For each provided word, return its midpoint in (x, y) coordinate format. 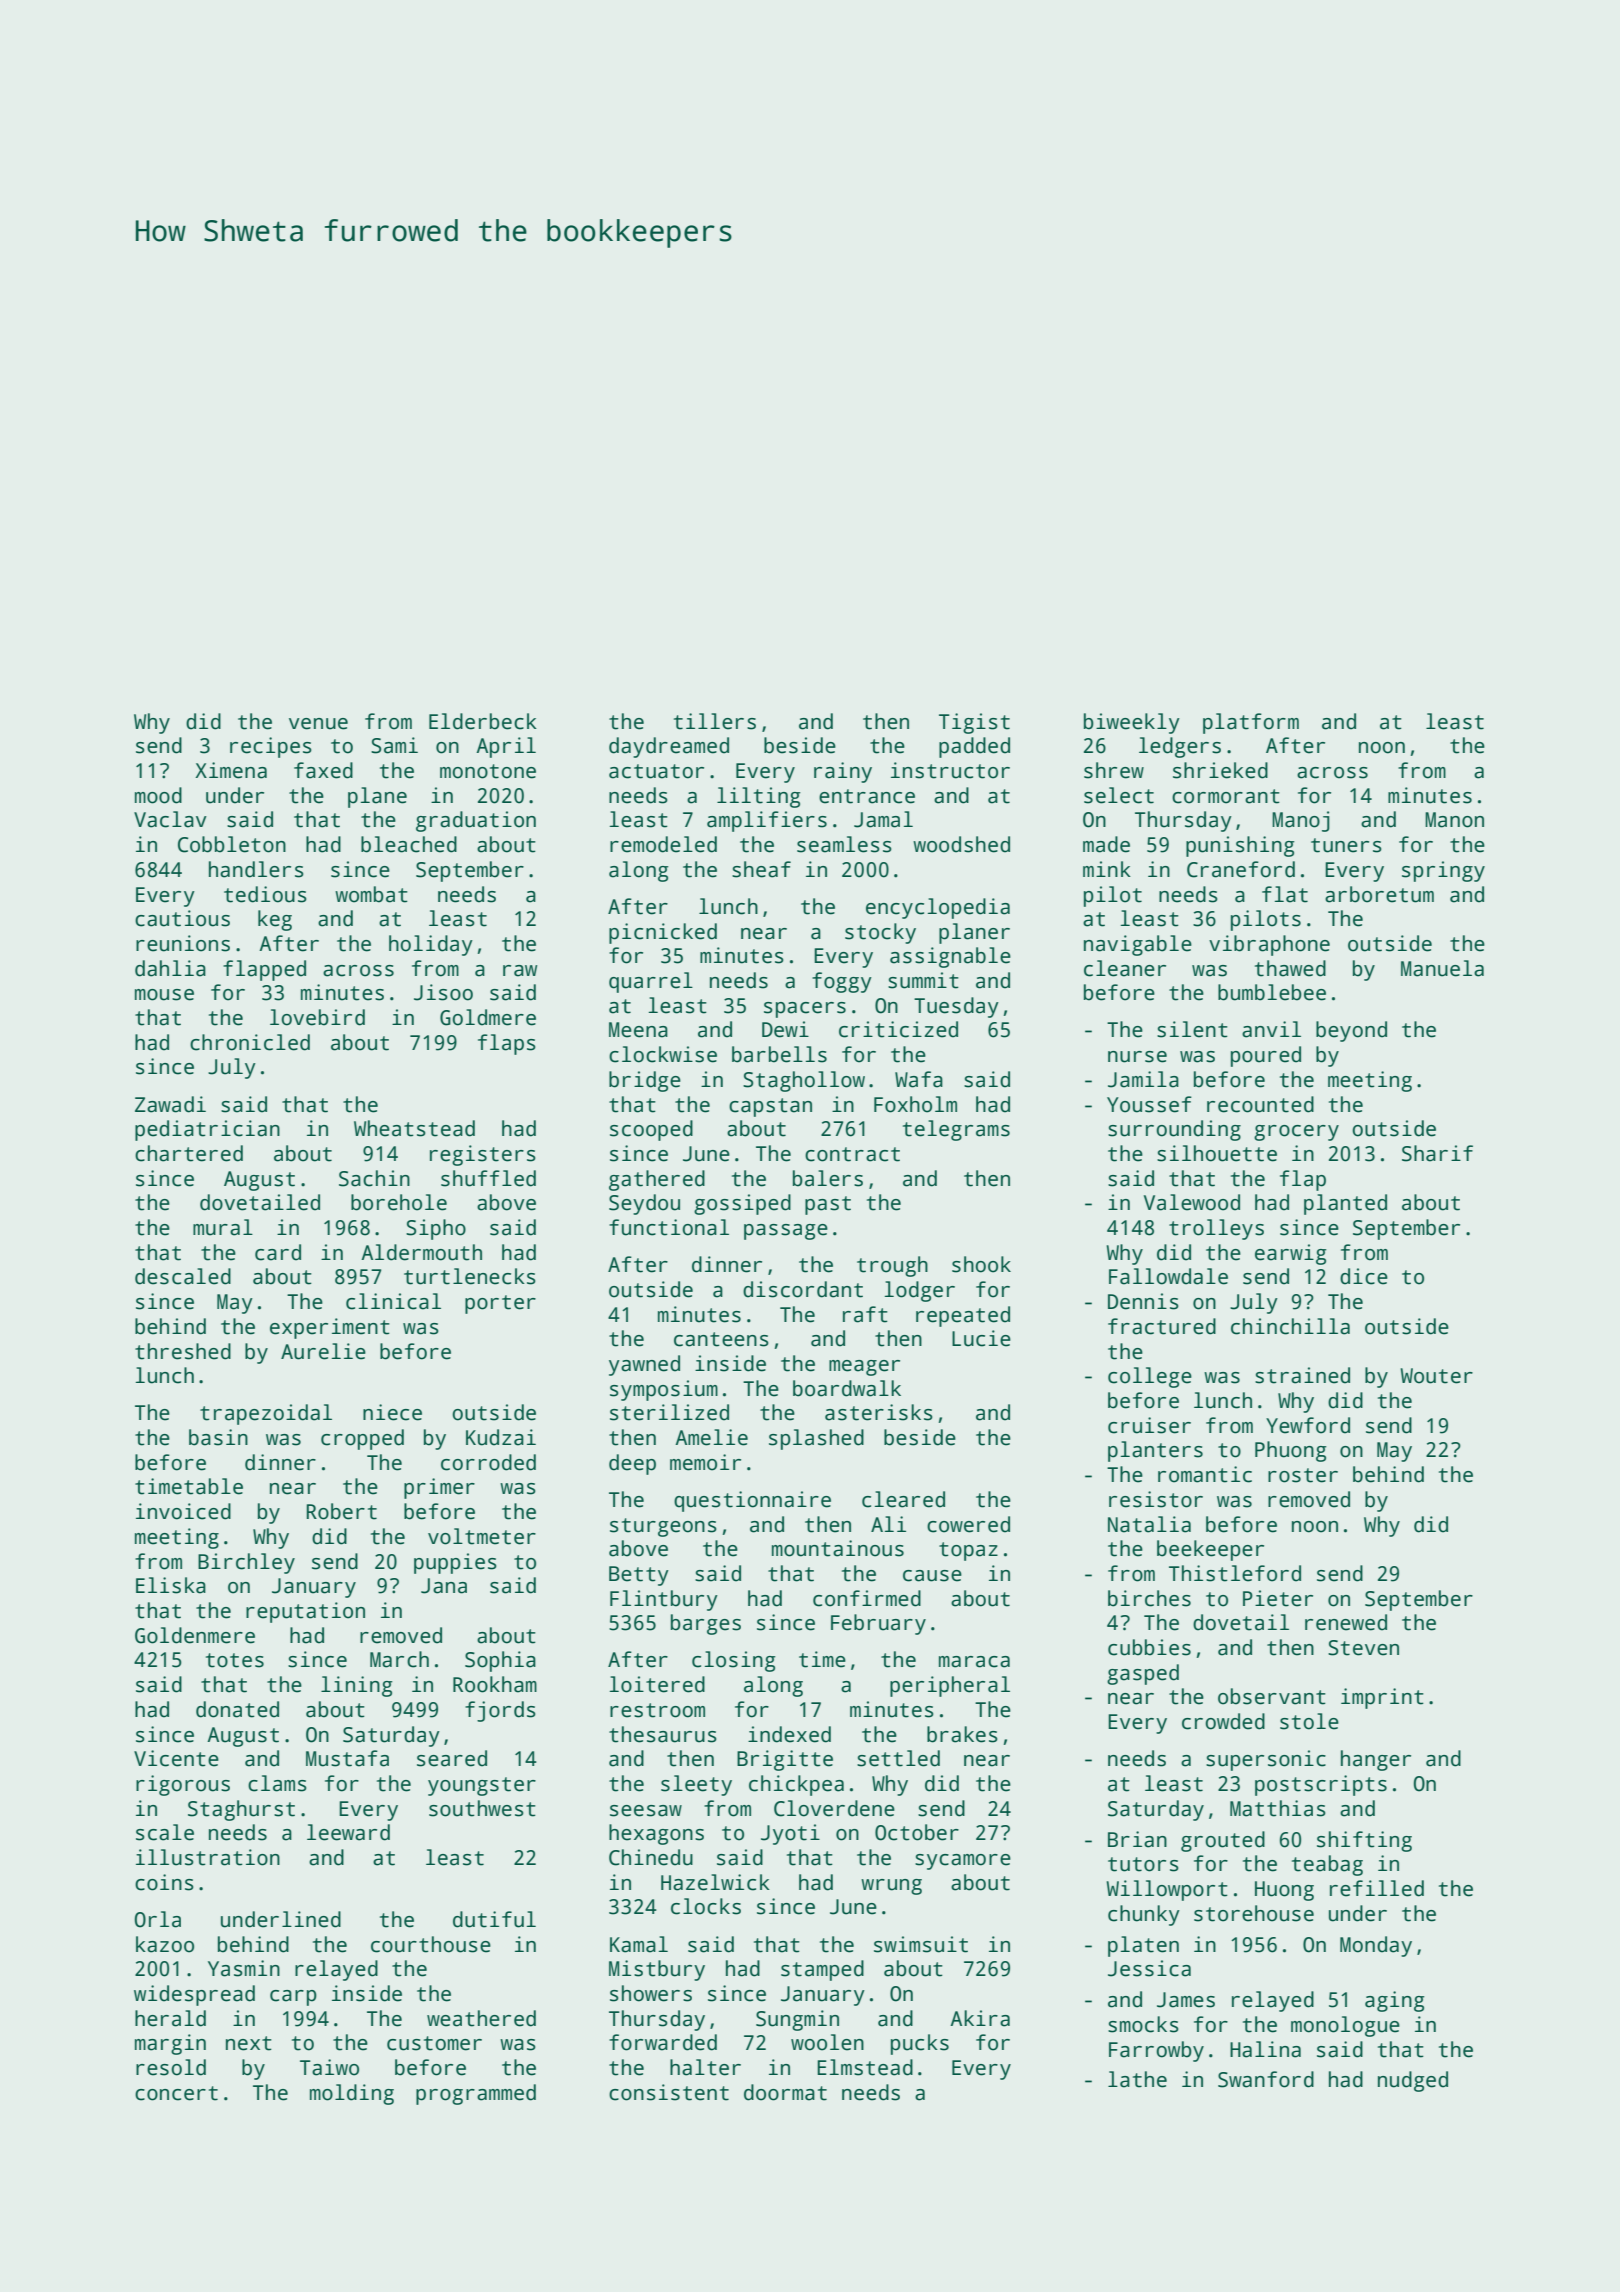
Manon (1454, 820)
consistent (669, 2092)
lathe (1137, 2079)
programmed (476, 2094)
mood (158, 795)
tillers (715, 721)
